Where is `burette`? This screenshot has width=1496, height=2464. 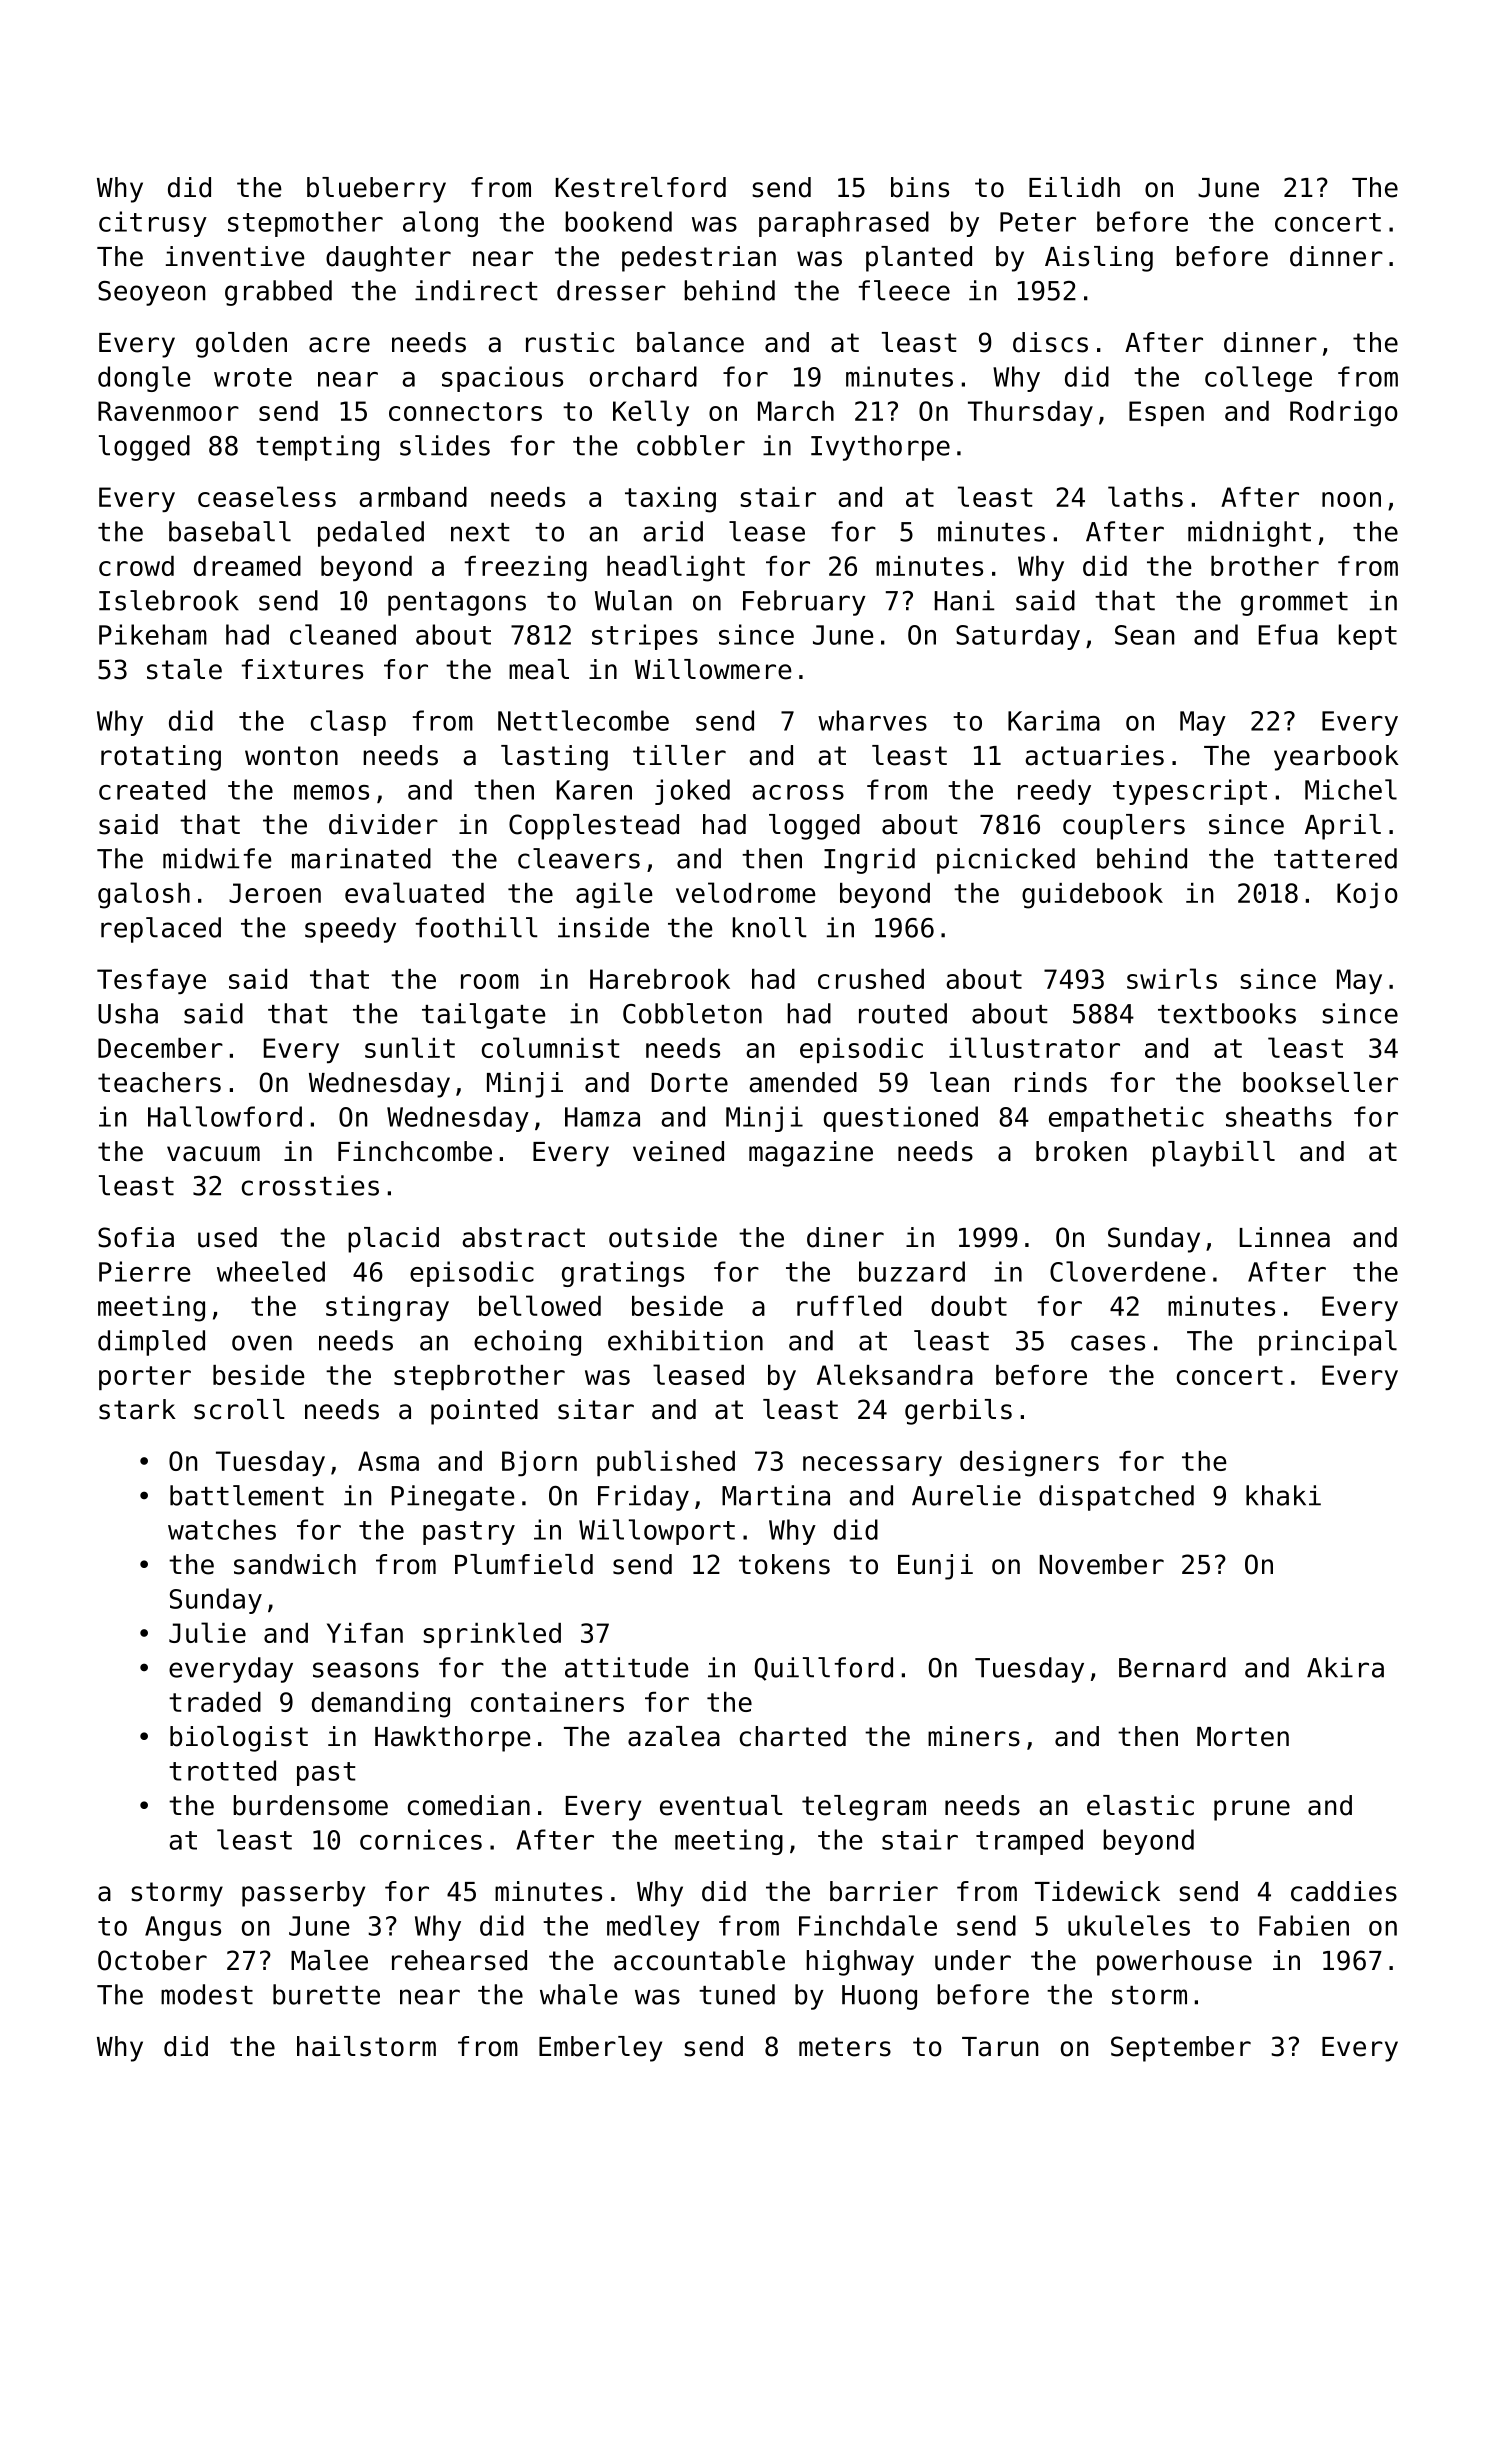 burette is located at coordinates (326, 1994).
